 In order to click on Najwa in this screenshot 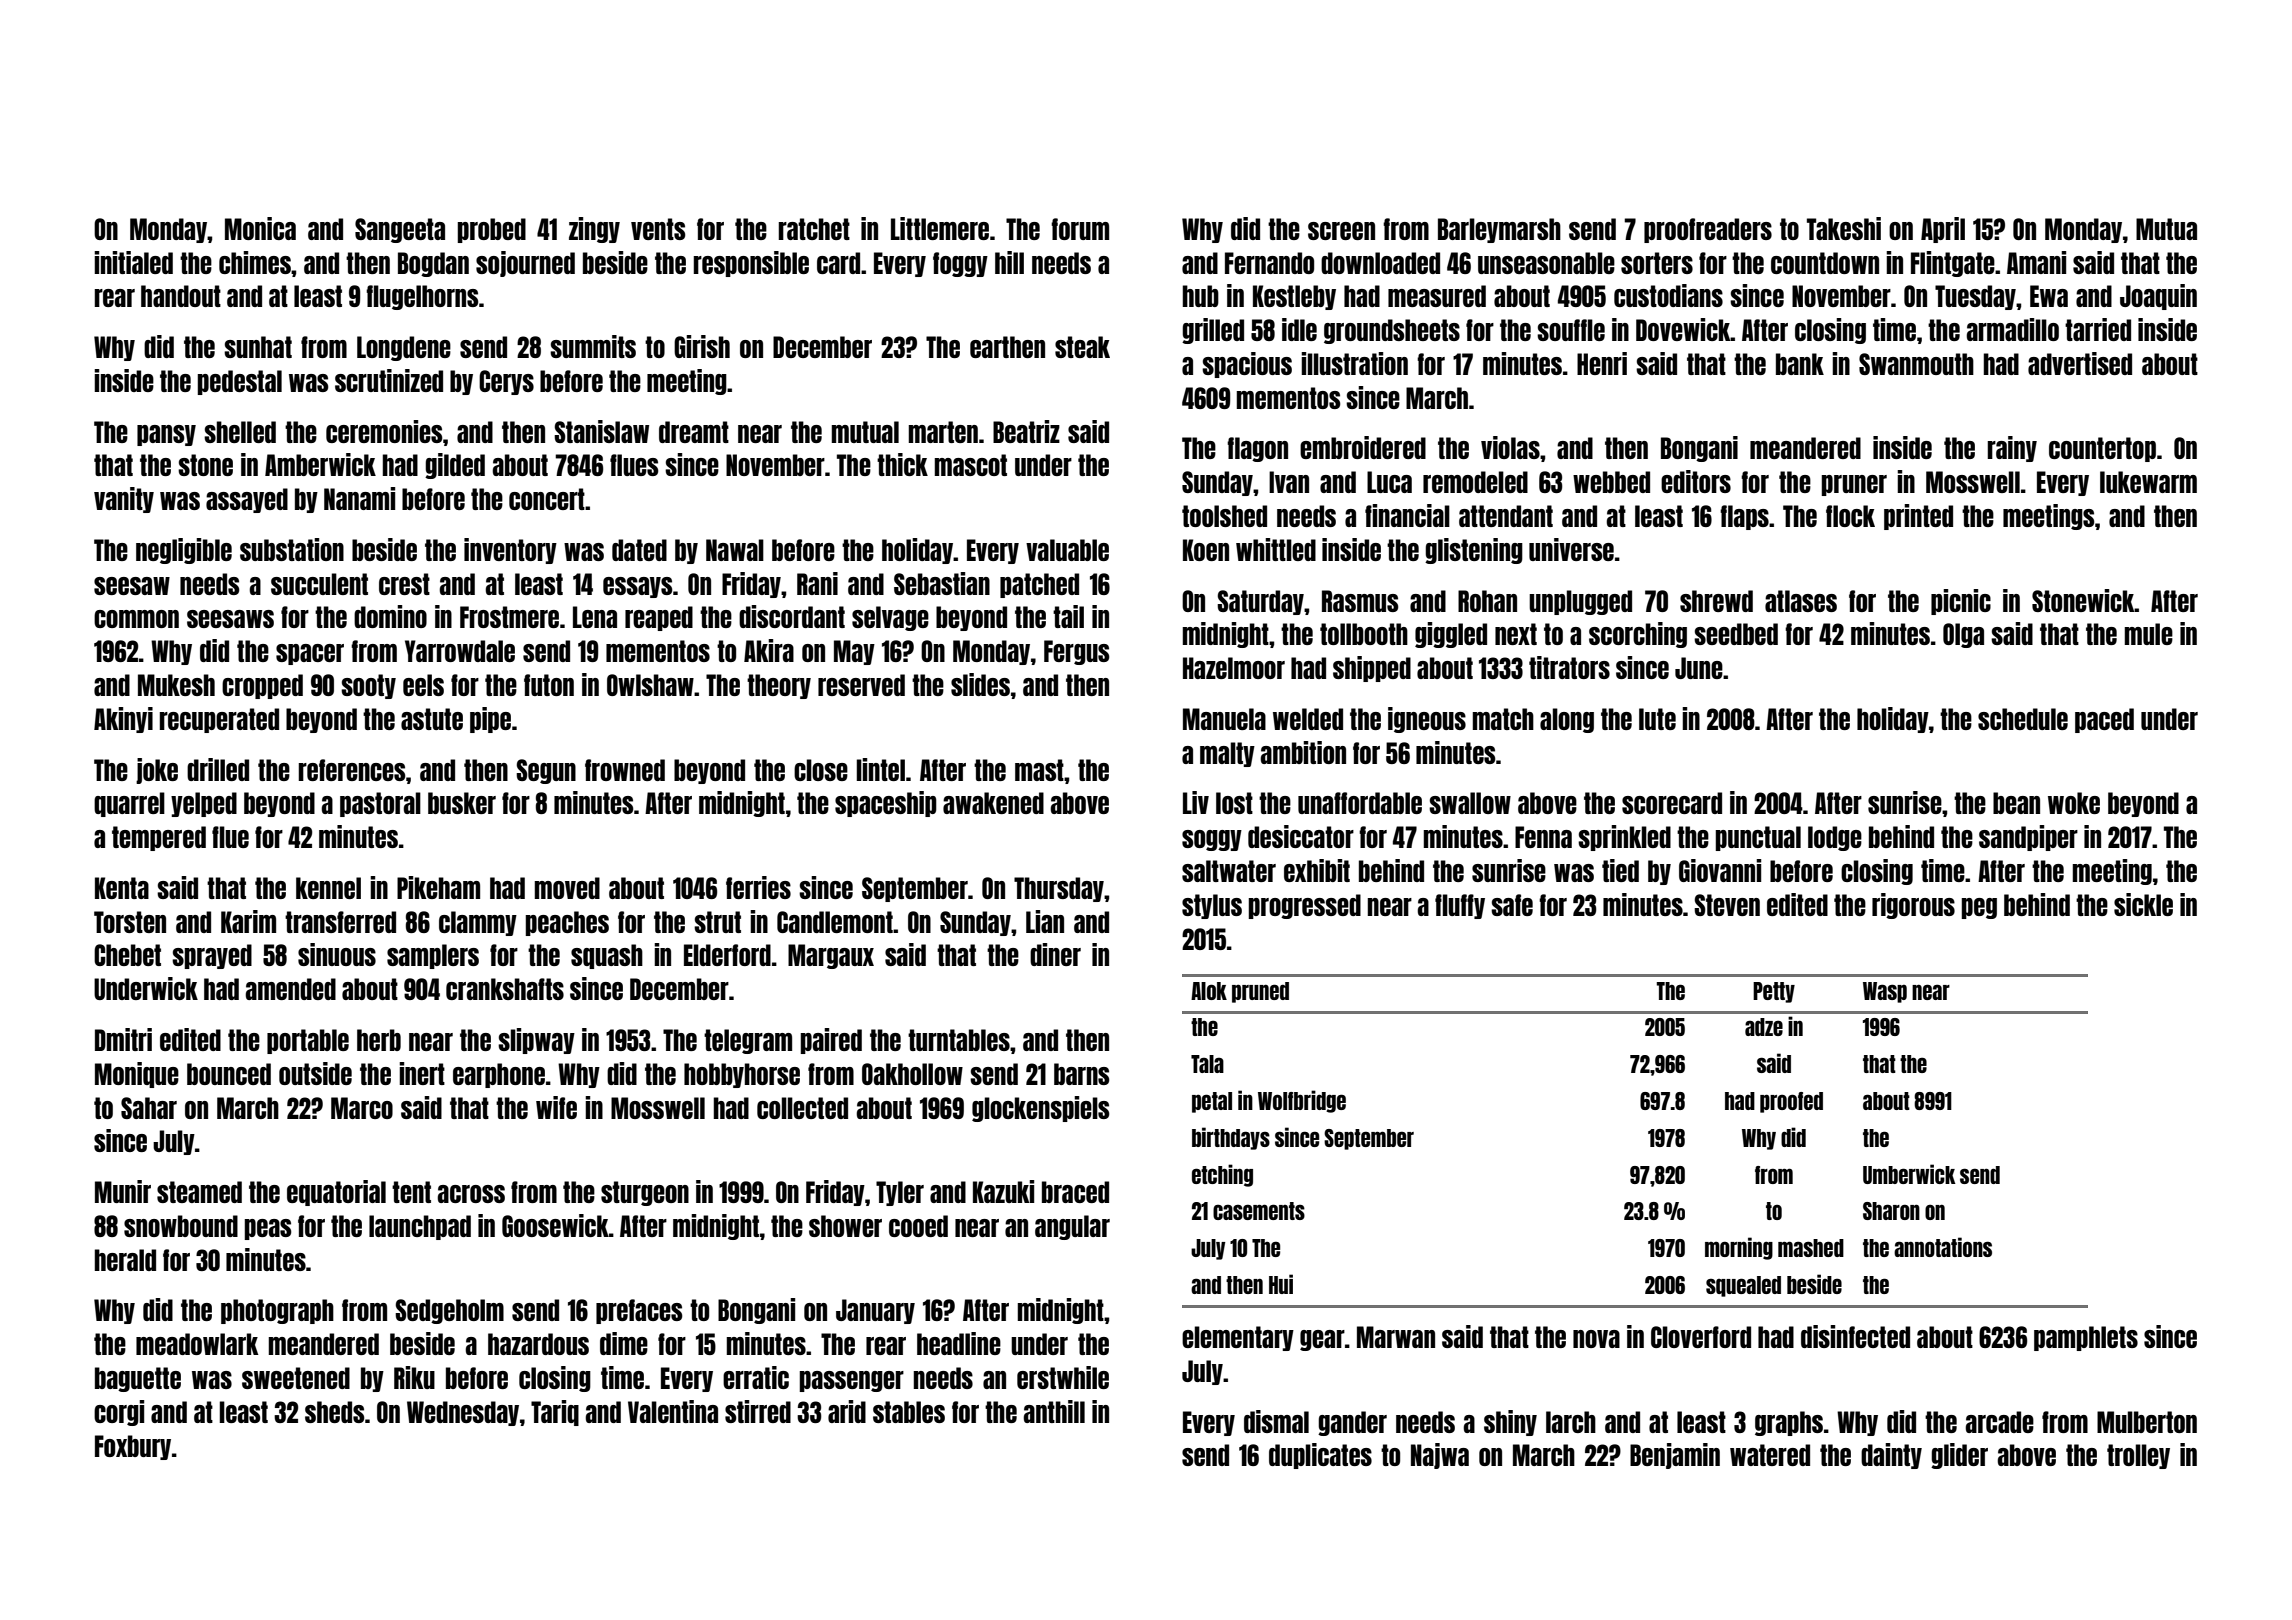, I will do `click(1440, 1456)`.
